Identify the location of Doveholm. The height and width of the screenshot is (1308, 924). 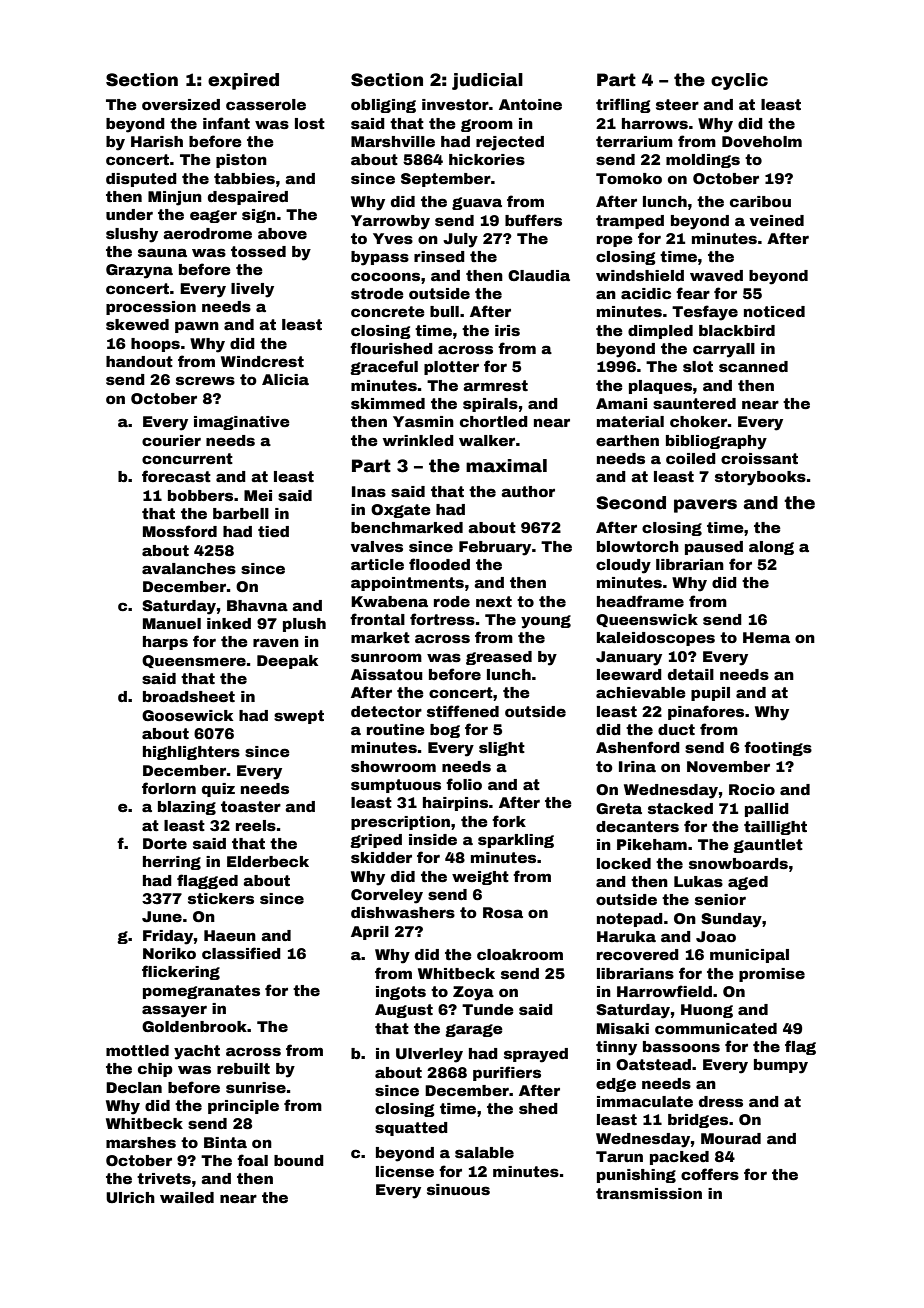
(762, 141).
